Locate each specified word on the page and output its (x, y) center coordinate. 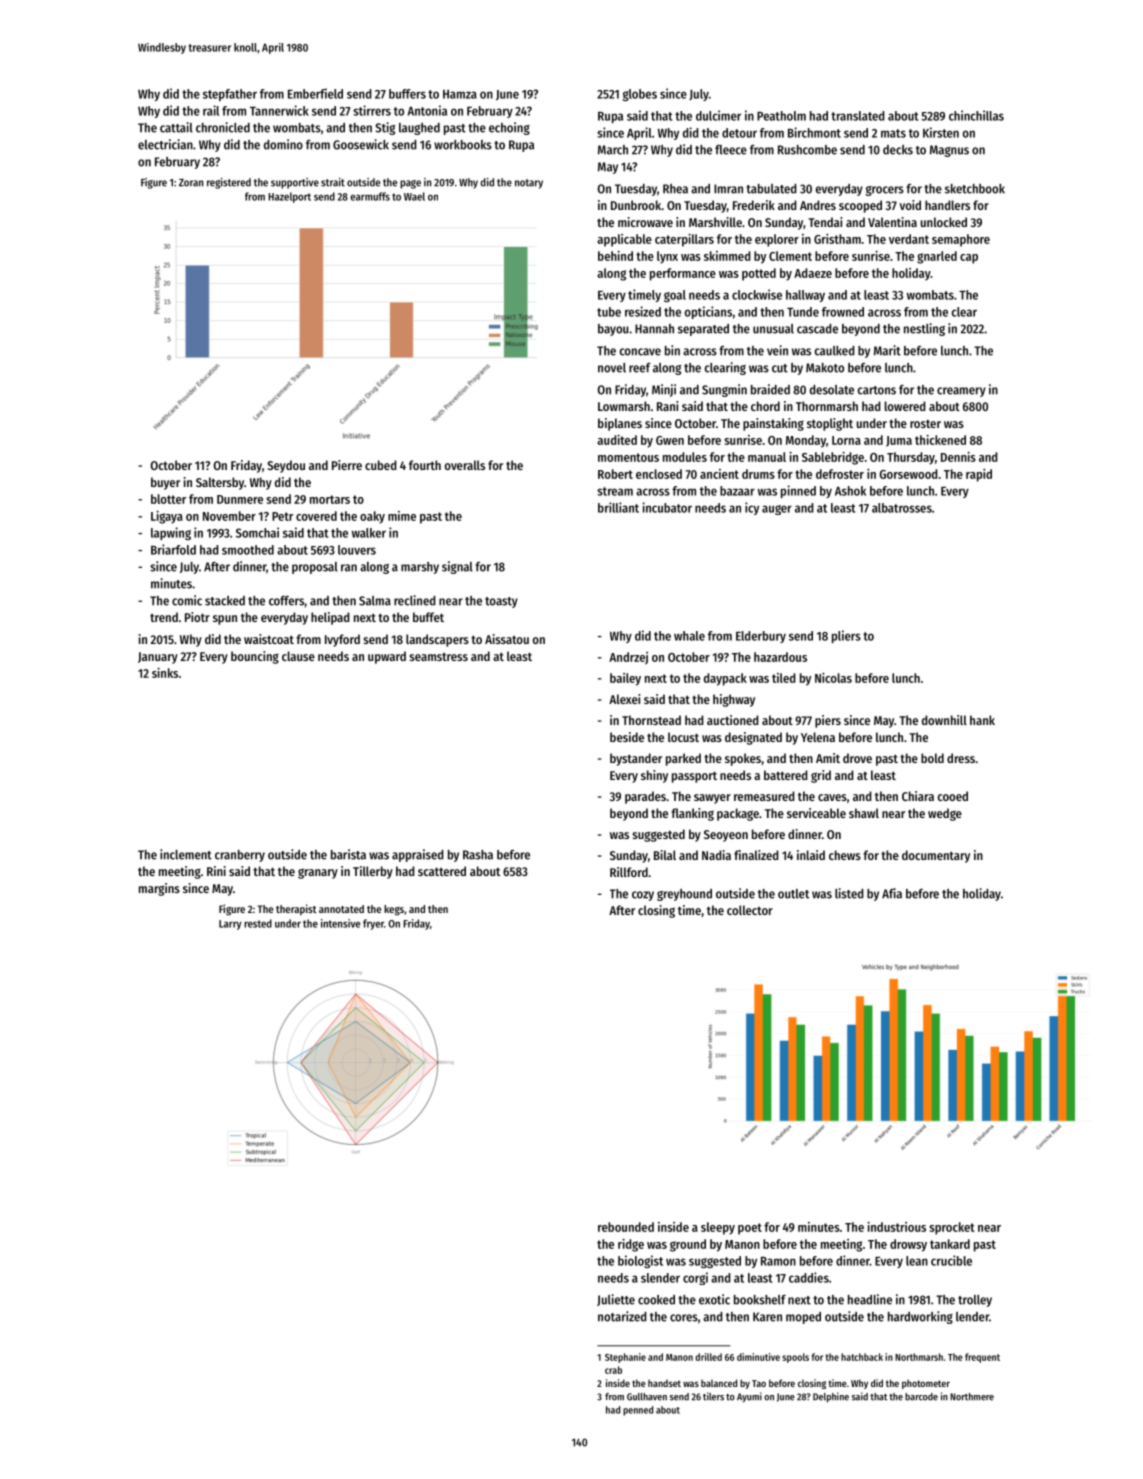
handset (664, 1383)
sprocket (952, 1228)
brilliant (618, 507)
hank (982, 720)
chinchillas (976, 115)
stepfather (230, 95)
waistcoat (269, 639)
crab (613, 1370)
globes (639, 95)
